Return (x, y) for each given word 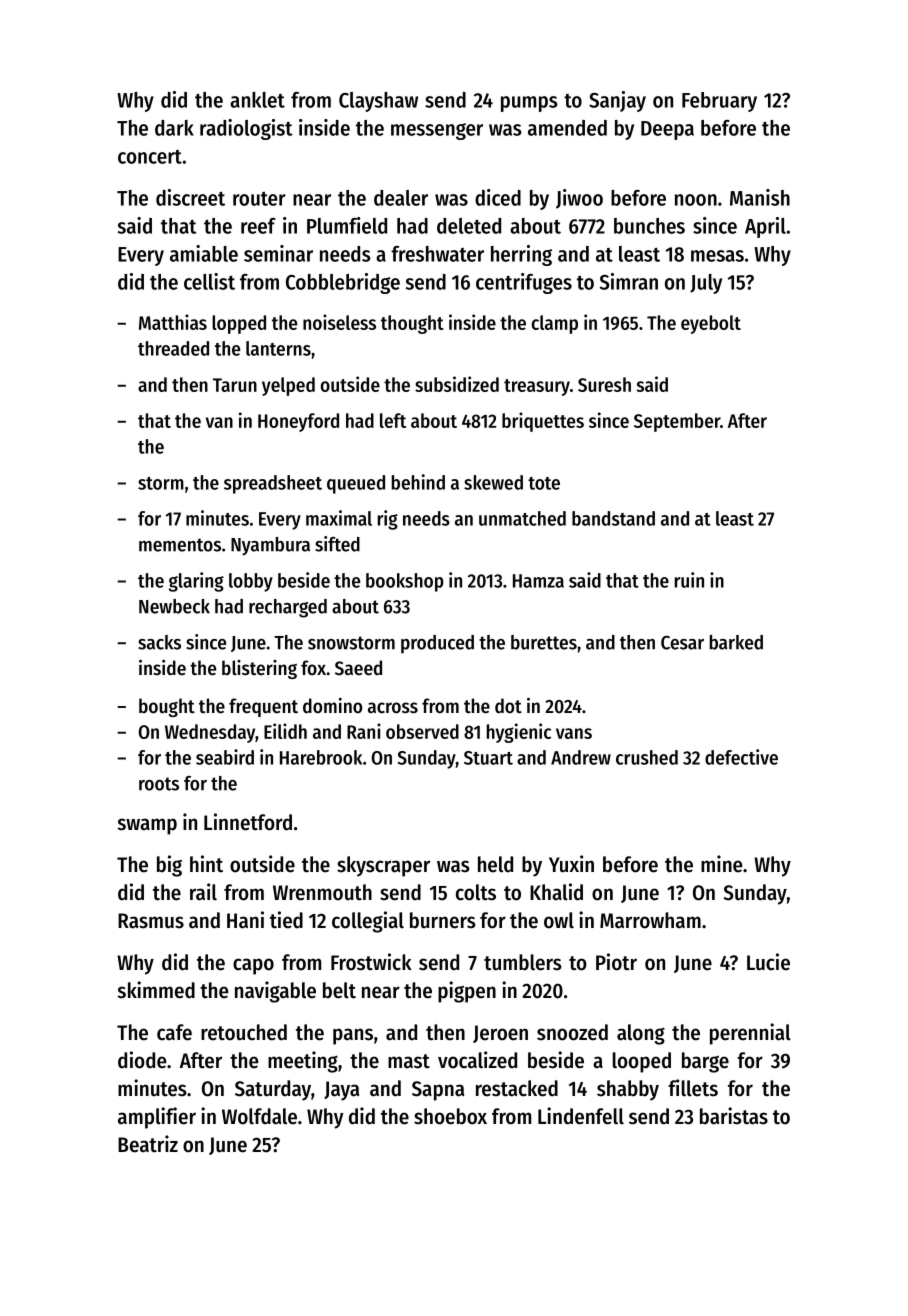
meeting (303, 1062)
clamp (555, 324)
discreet (190, 197)
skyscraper (383, 866)
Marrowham (650, 920)
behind (418, 482)
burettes (544, 642)
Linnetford (248, 822)
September (677, 422)
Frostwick (371, 962)
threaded (173, 348)
